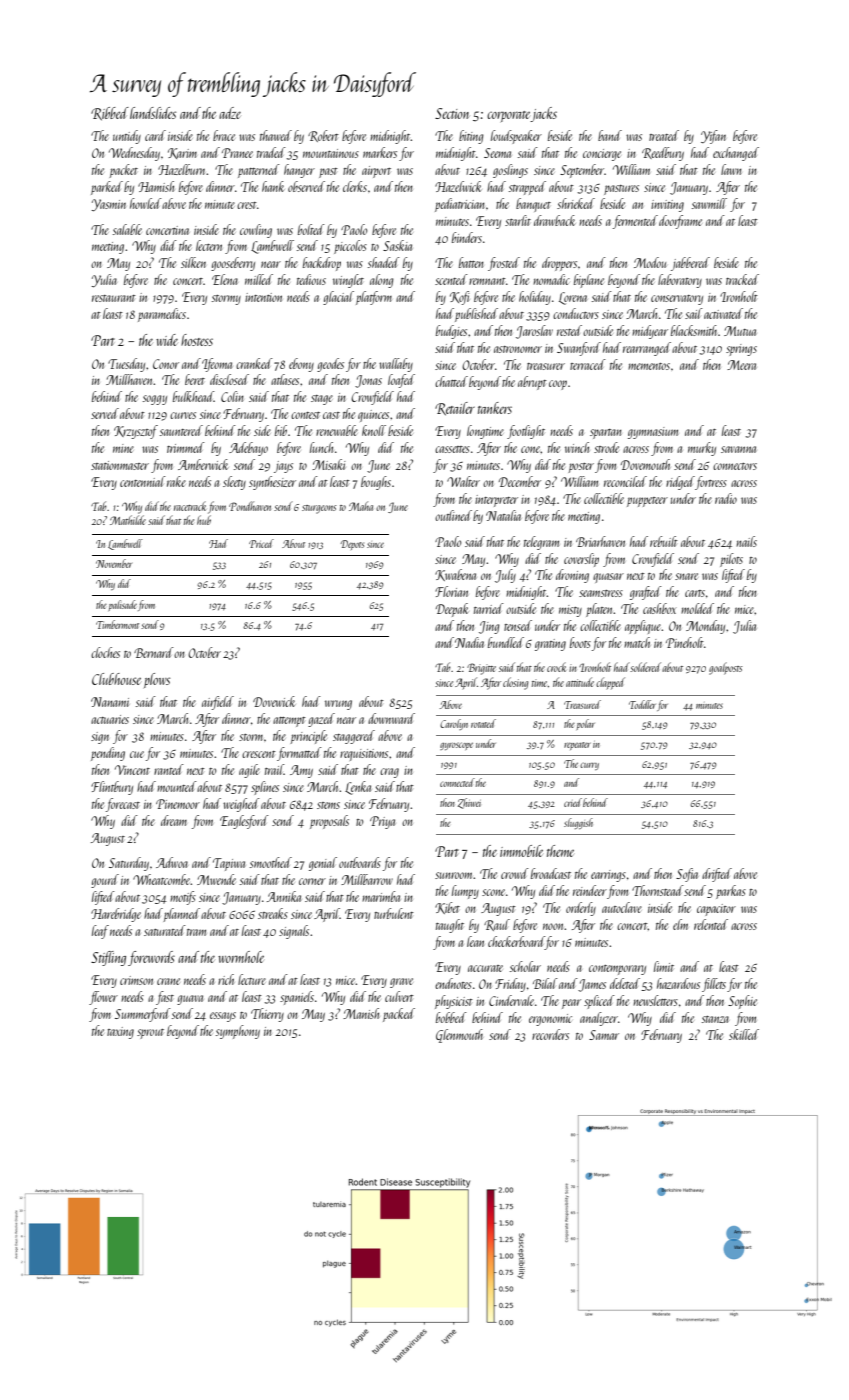 This image has height=1400, width=849. I want to click on Thierry, so click(267, 1015).
